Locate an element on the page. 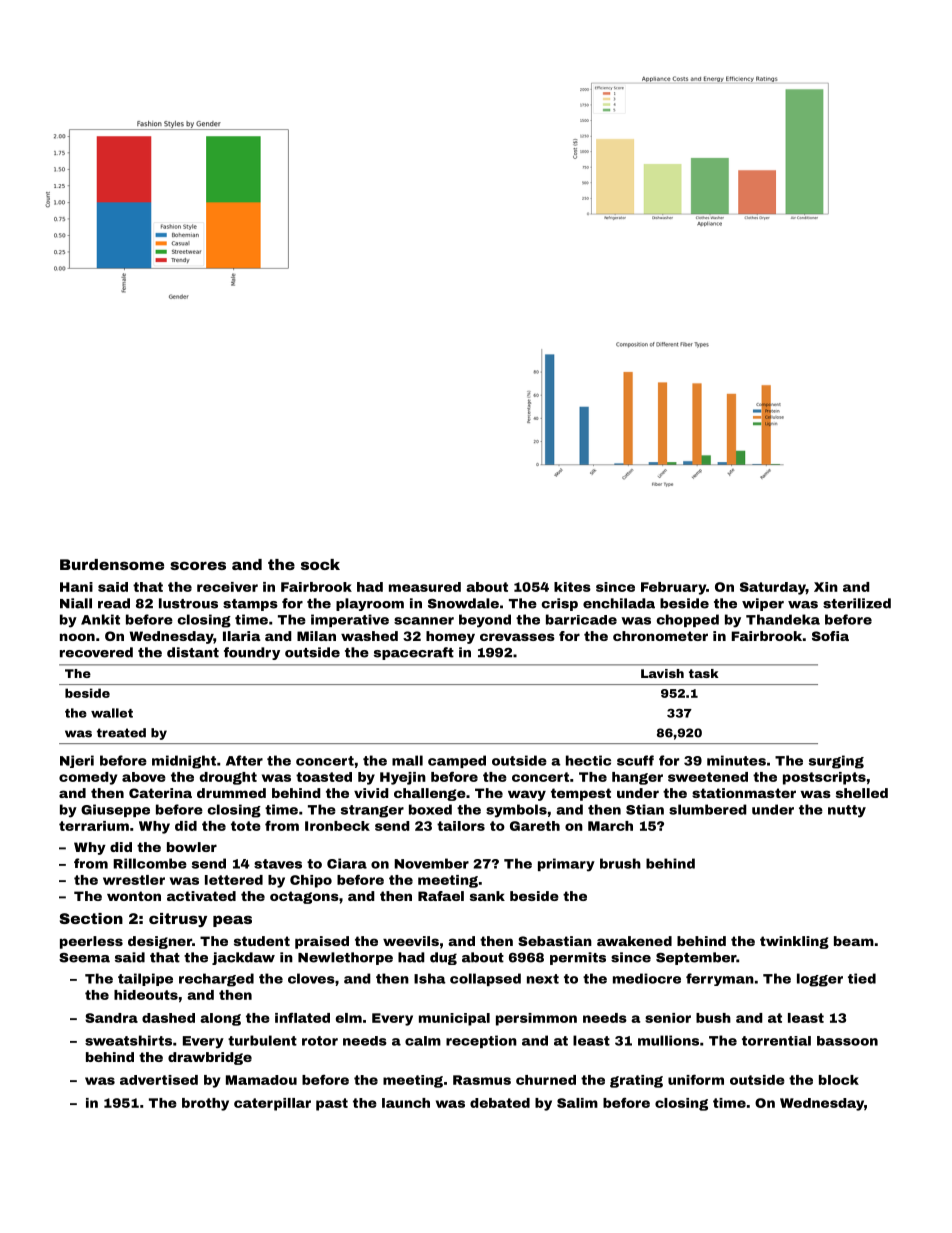  Ciara is located at coordinates (347, 863).
